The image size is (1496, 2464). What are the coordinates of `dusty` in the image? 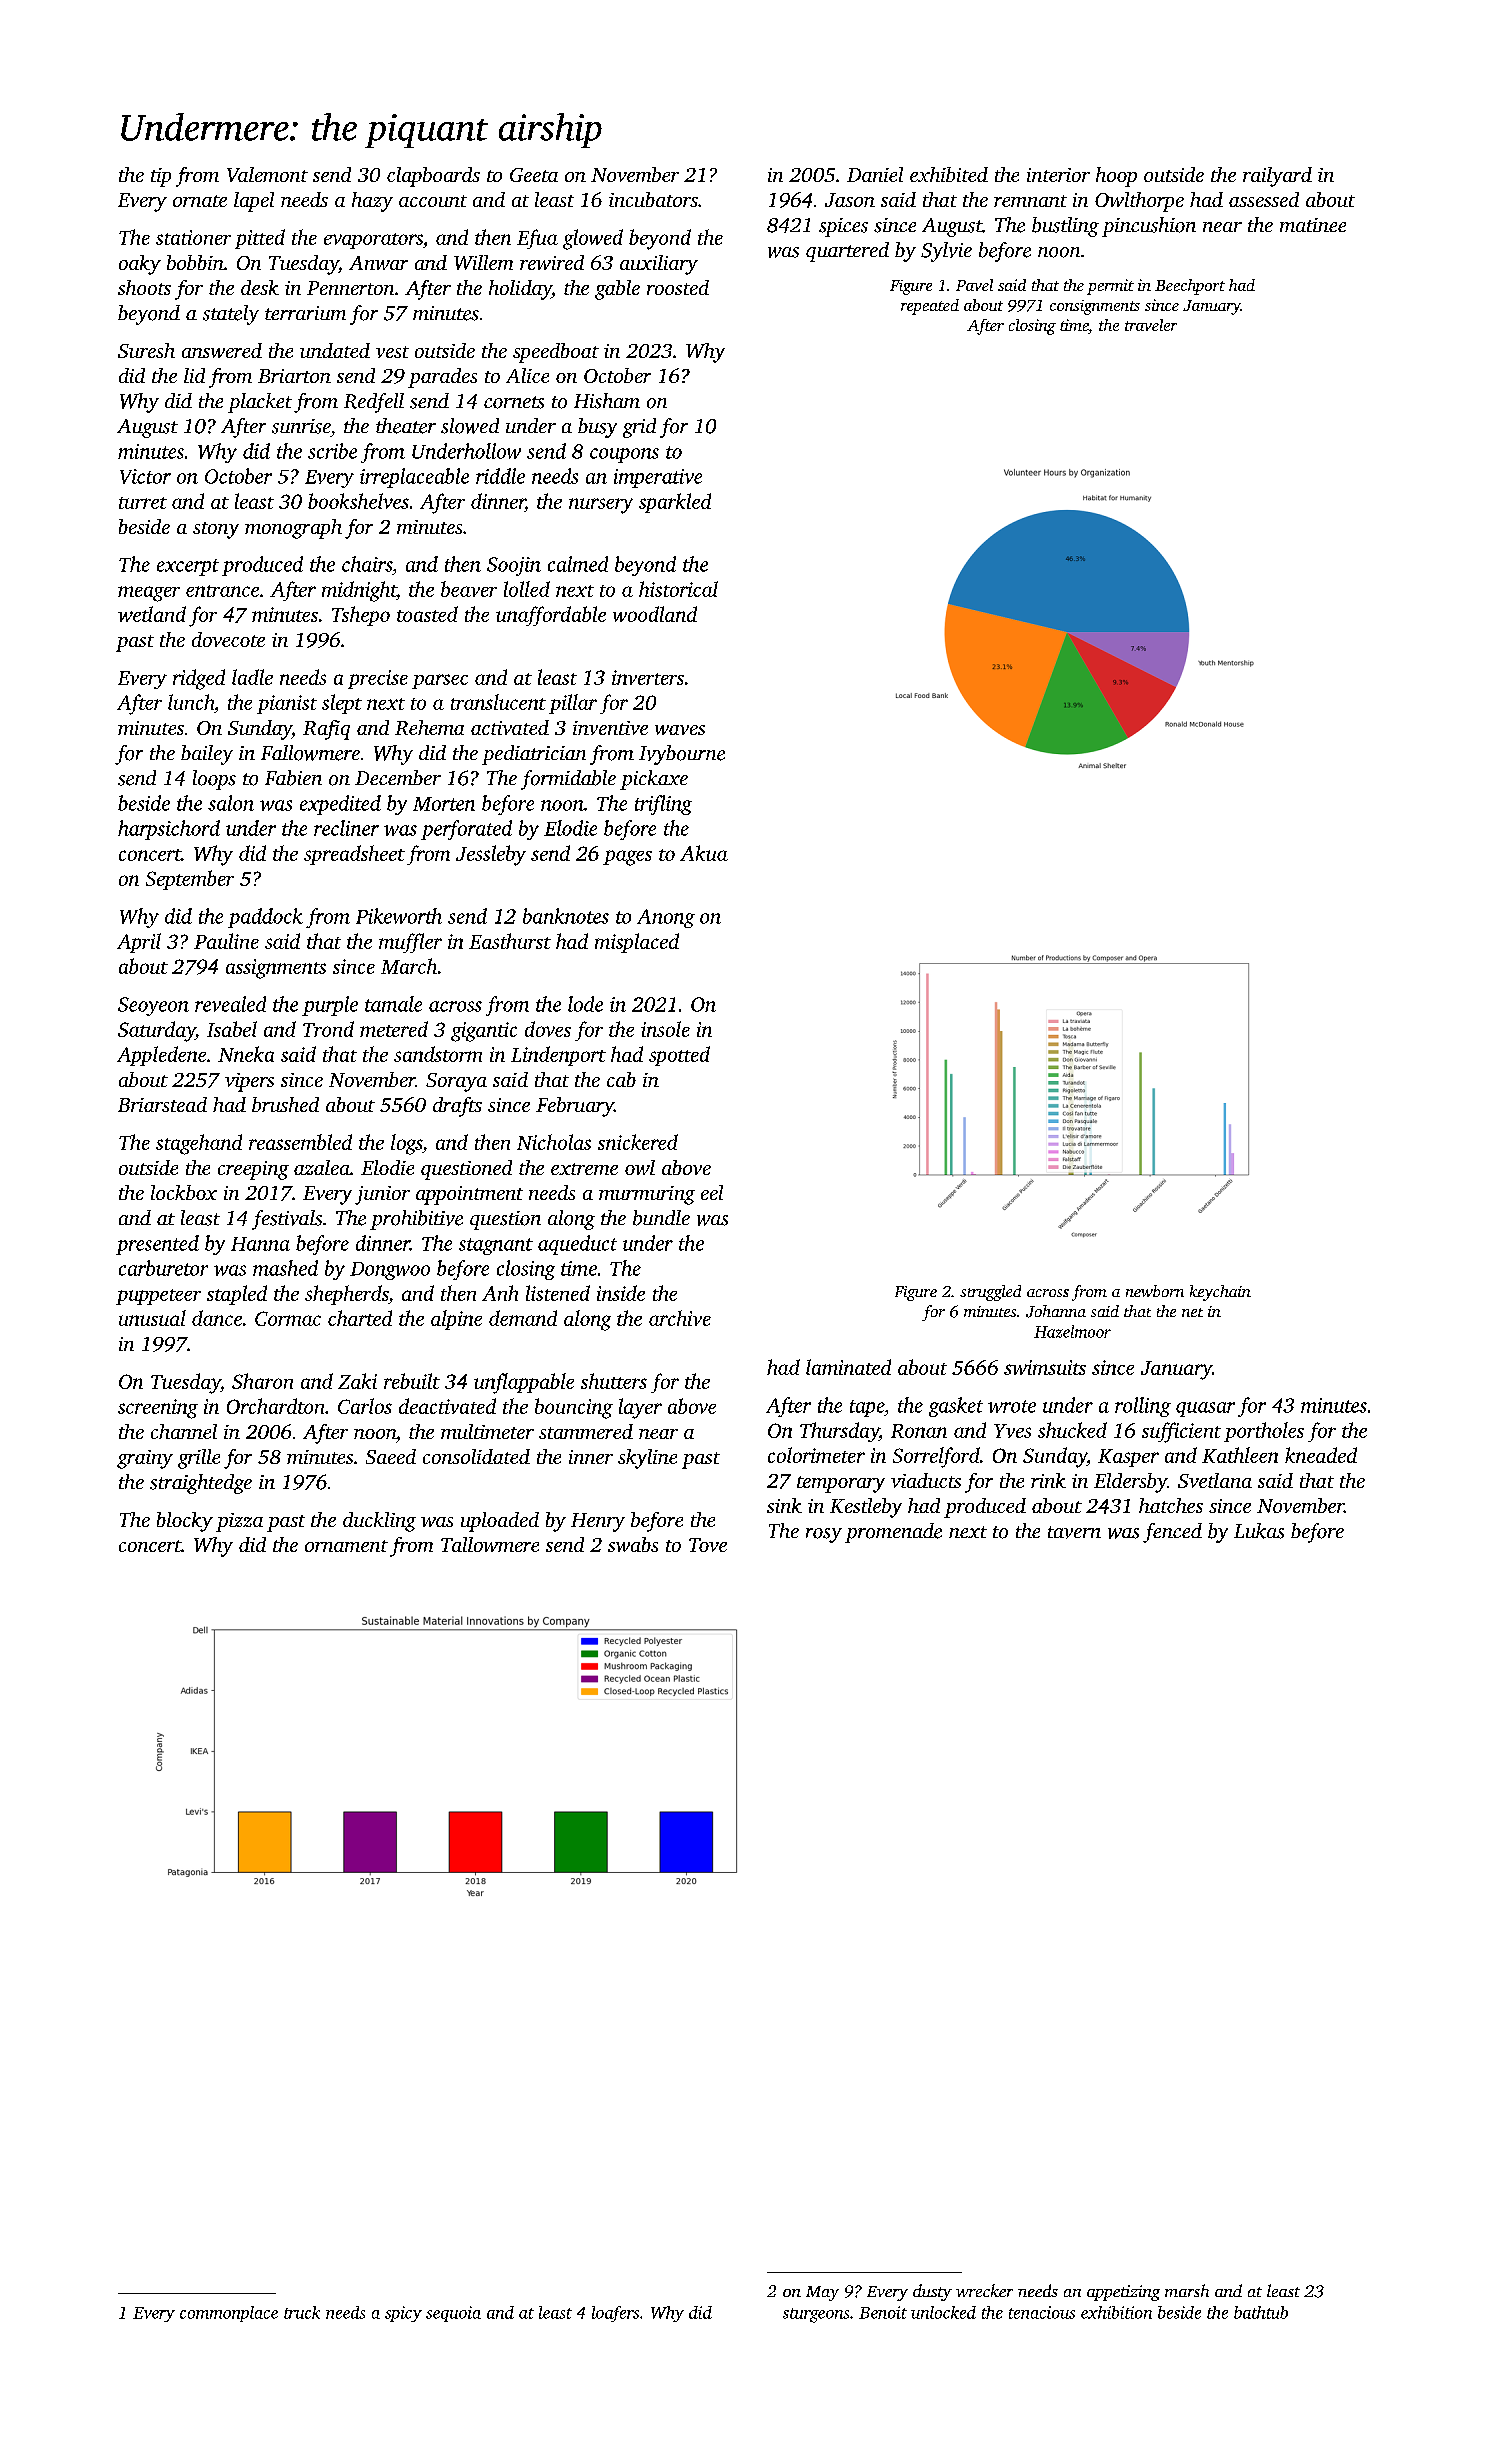 It's located at (932, 2292).
